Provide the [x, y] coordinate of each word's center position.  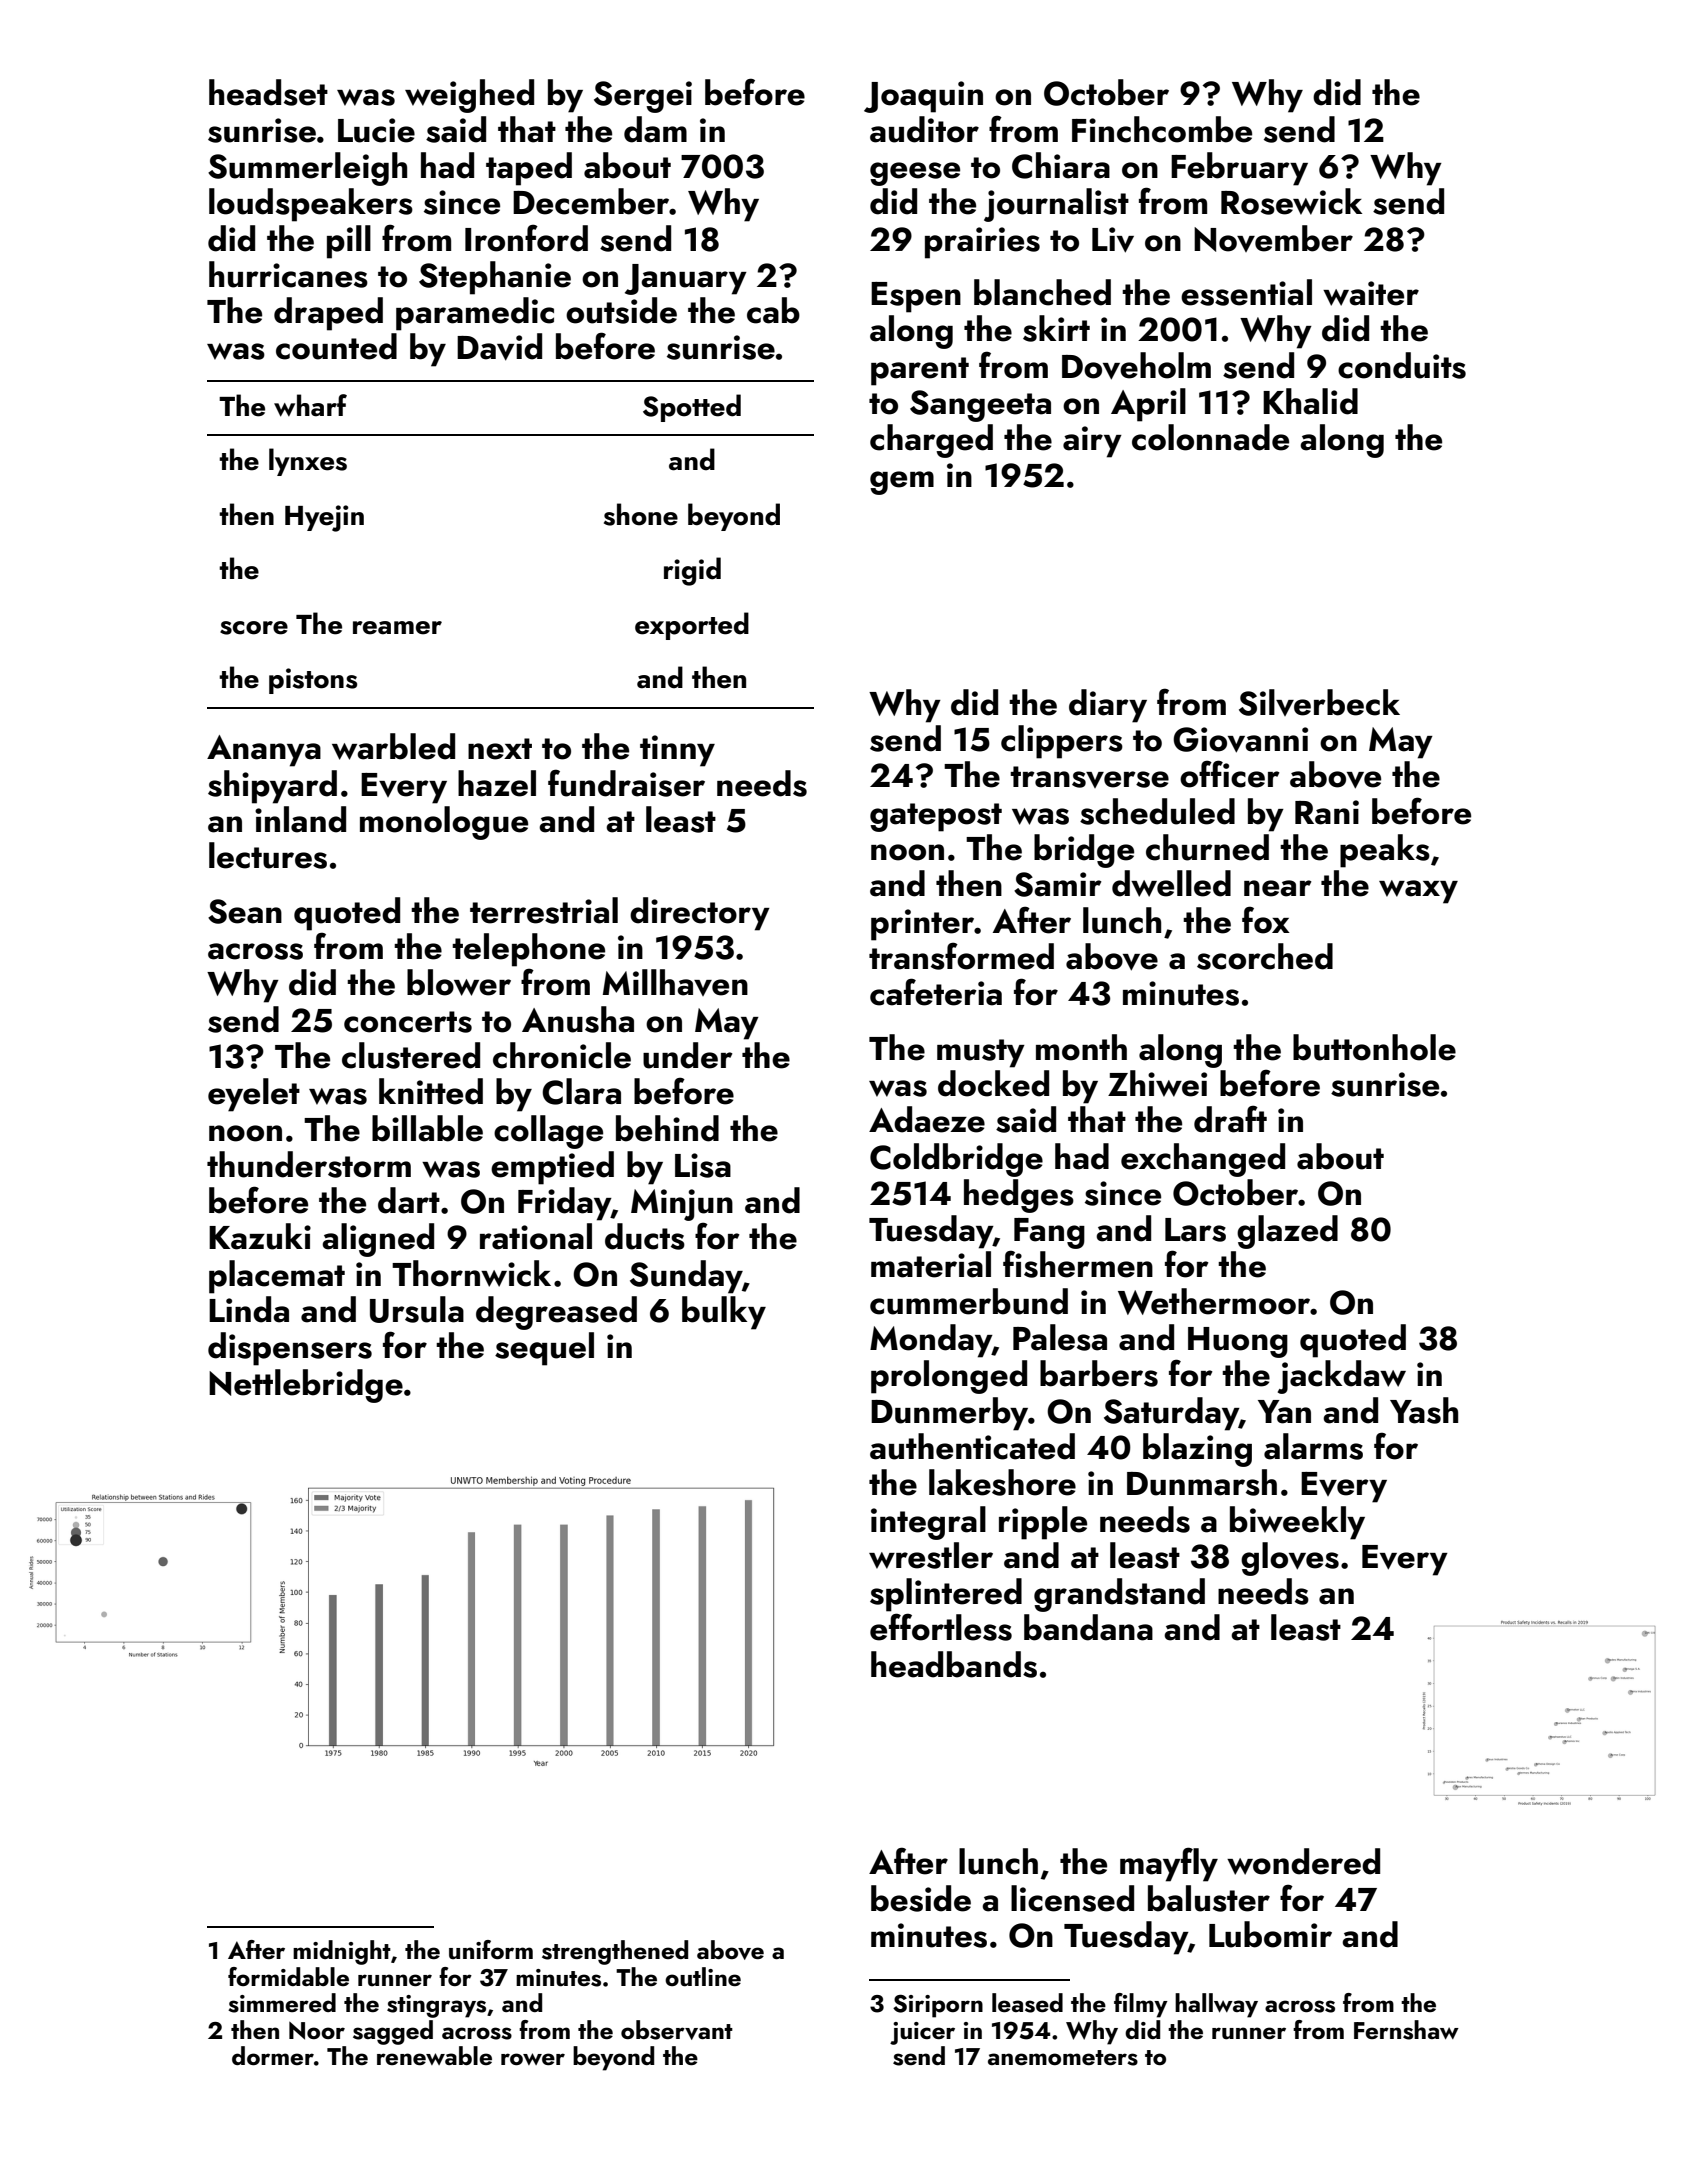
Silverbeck [1319, 702]
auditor [924, 129]
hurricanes [288, 274]
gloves [1290, 1559]
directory [700, 914]
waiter [1371, 293]
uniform [491, 1950]
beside [921, 1898]
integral [928, 1523]
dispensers [290, 1349]
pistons [313, 681]
